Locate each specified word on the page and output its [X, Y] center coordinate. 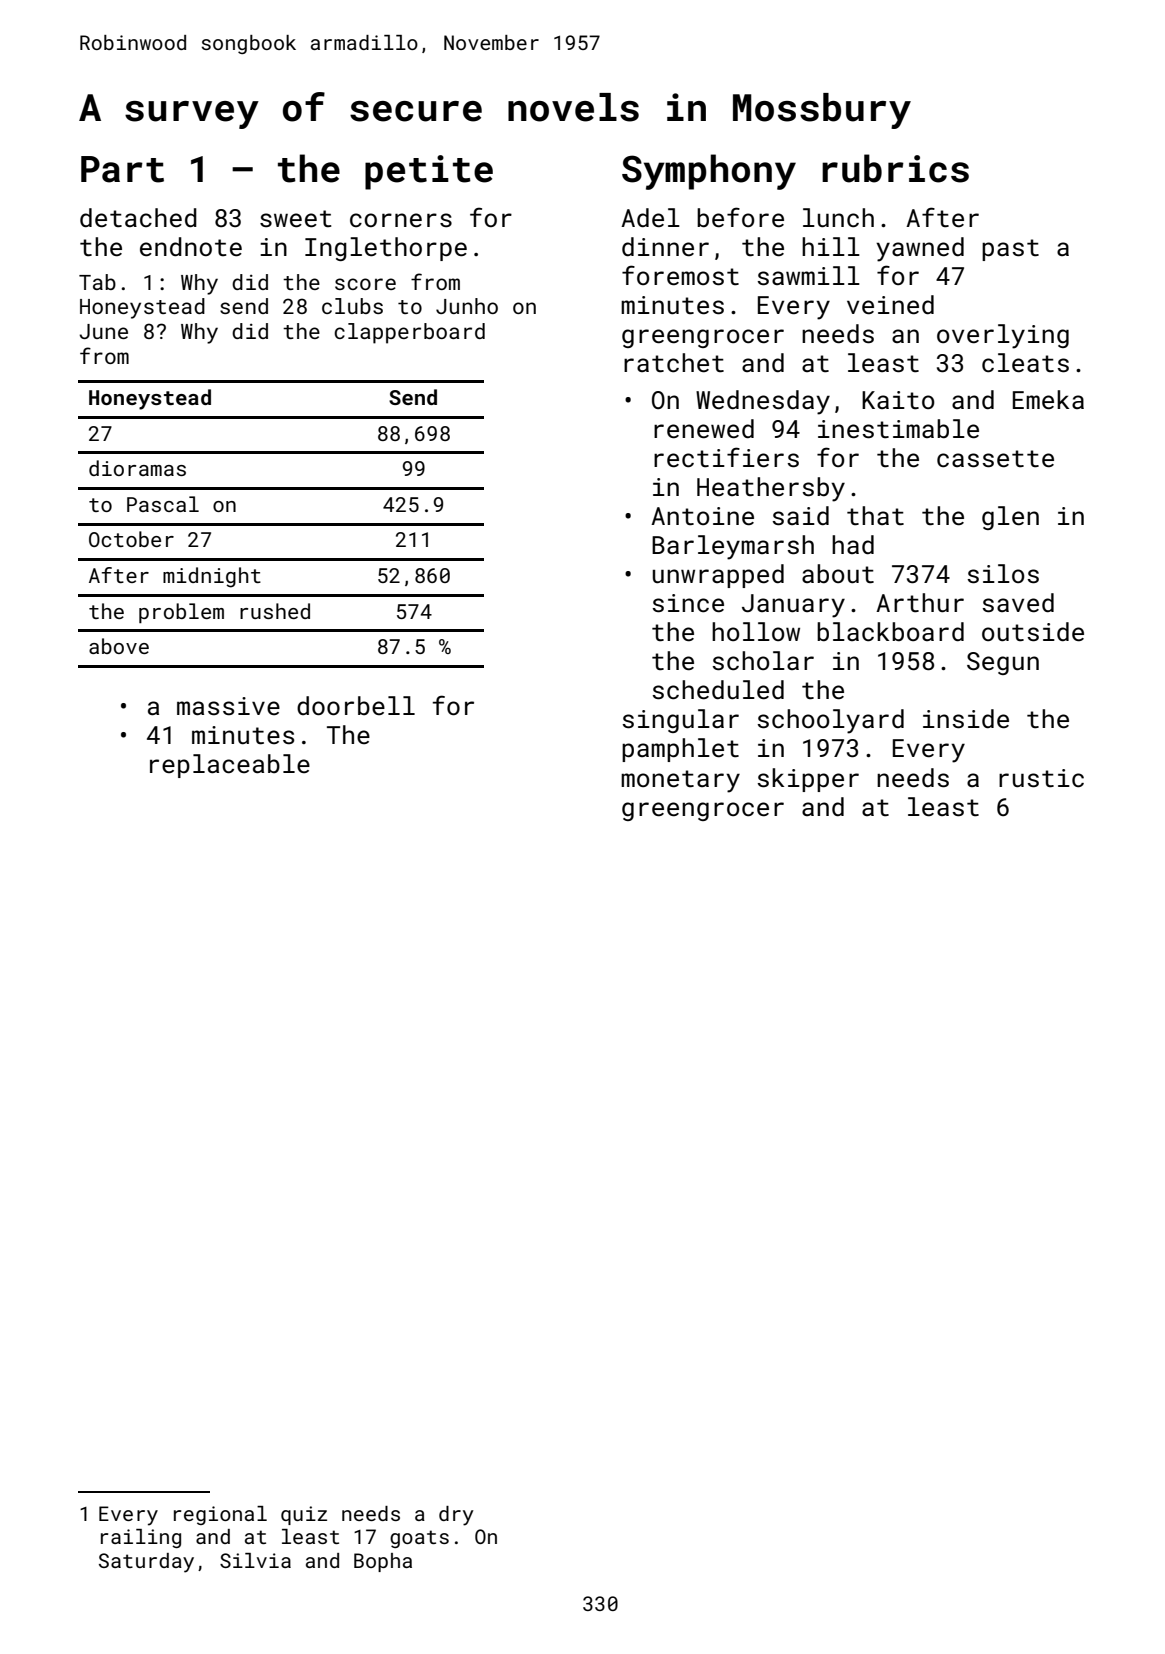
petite [429, 172]
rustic [1041, 778]
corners [401, 220]
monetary [680, 781]
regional [220, 1515]
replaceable [230, 766]
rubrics [895, 168]
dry [456, 1516]
